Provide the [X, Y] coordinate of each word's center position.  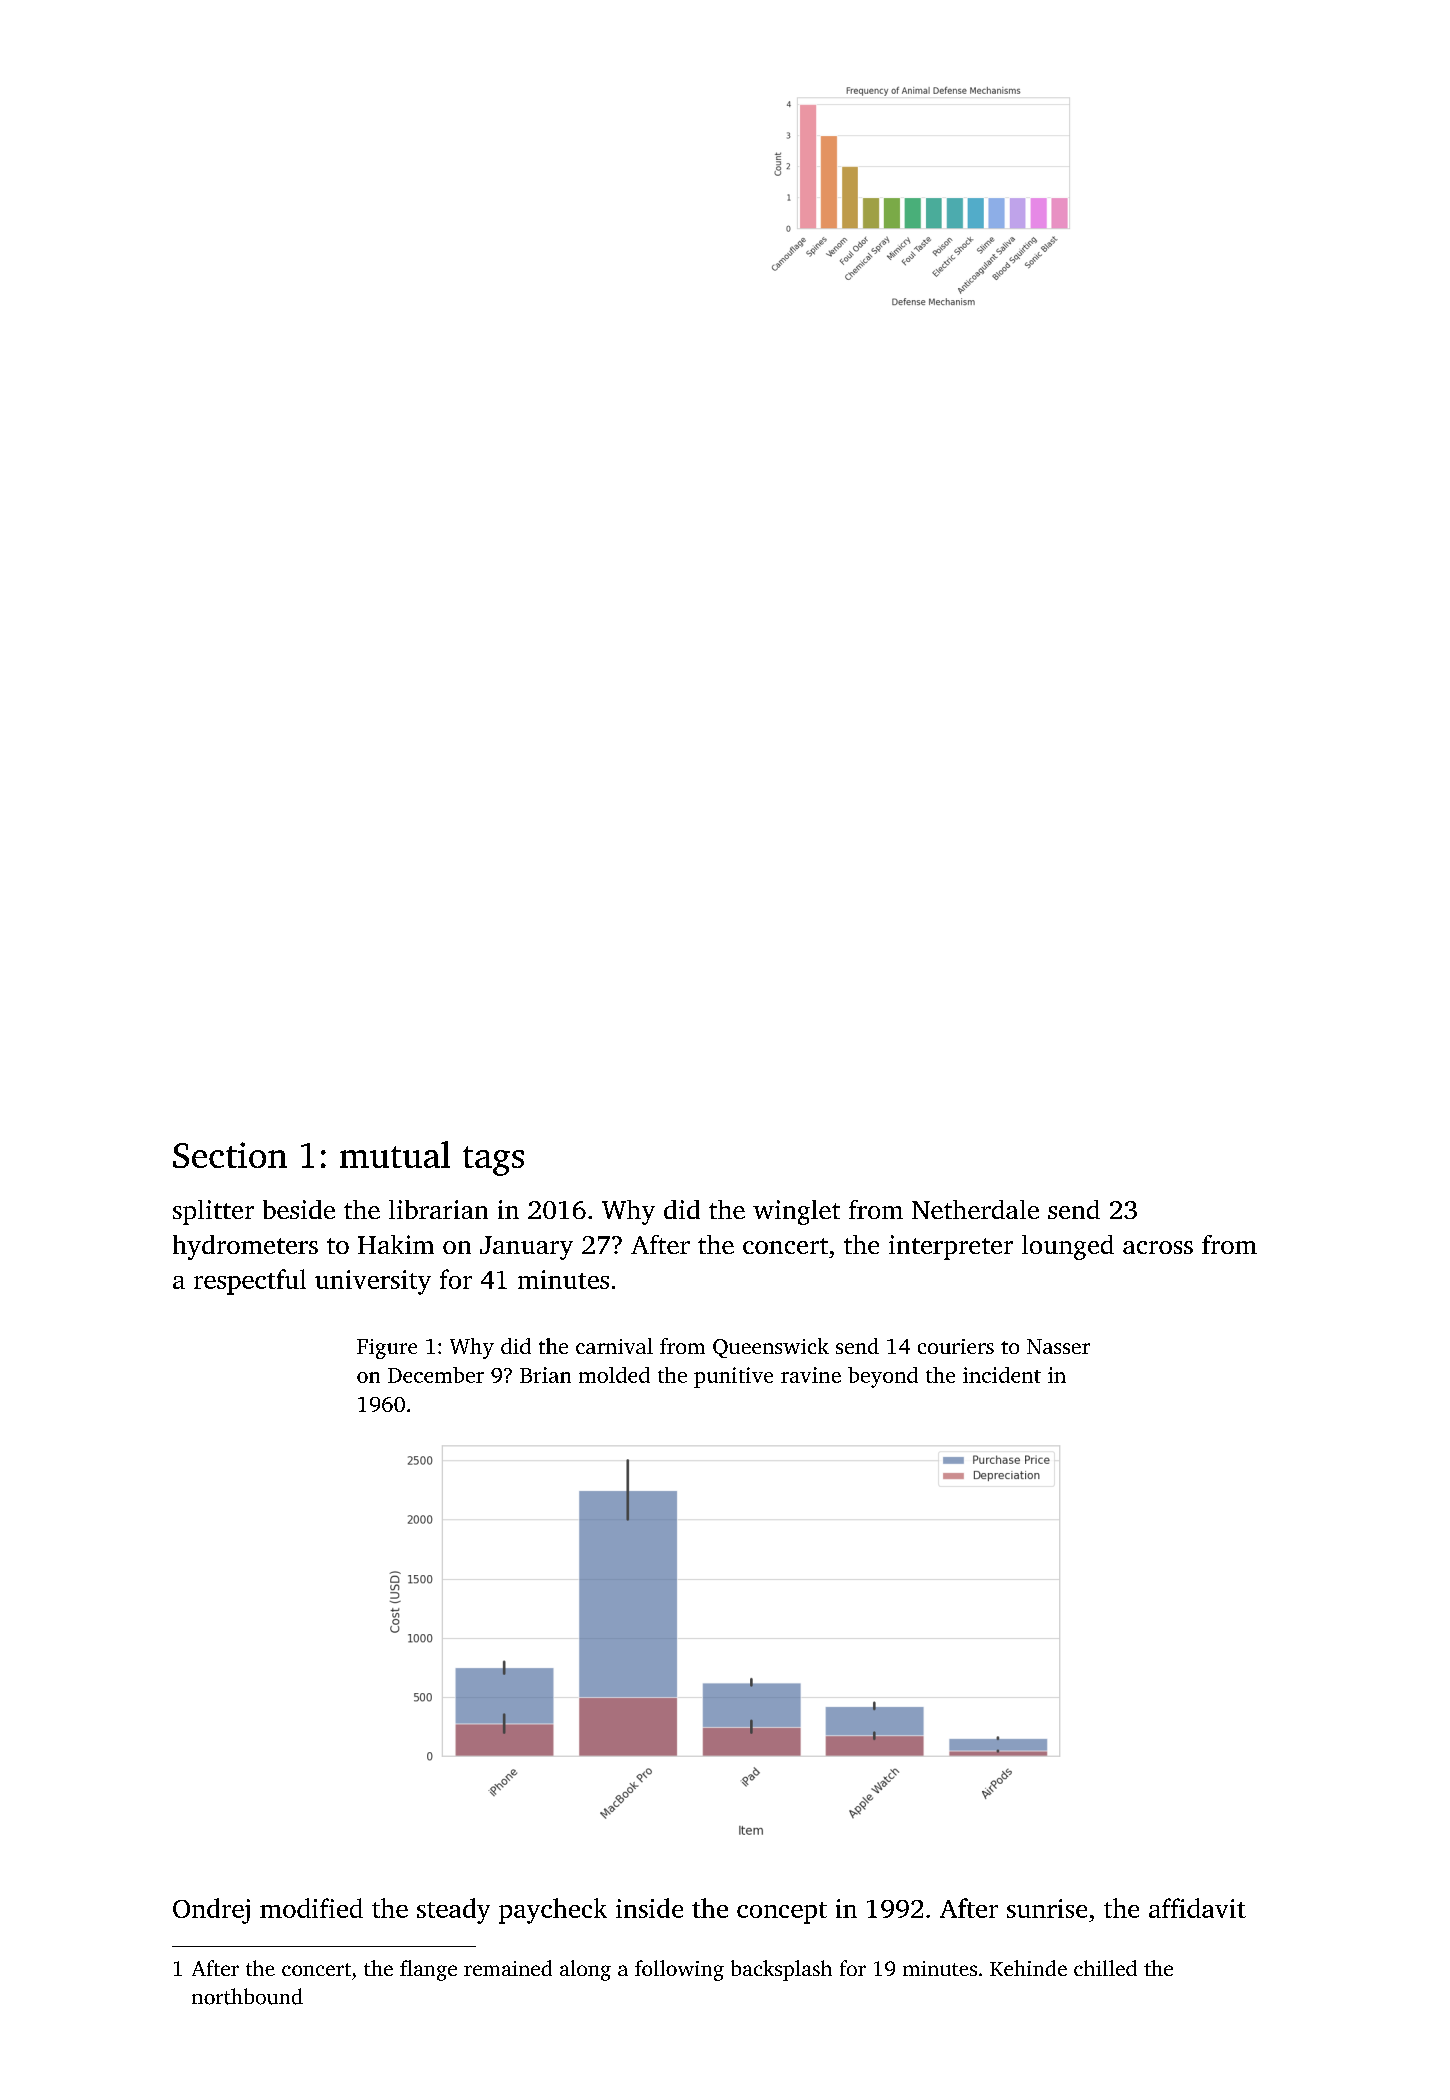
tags [493, 1161]
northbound [247, 1996]
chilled [1105, 1968]
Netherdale [975, 1209]
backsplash [781, 1970]
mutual [395, 1154]
